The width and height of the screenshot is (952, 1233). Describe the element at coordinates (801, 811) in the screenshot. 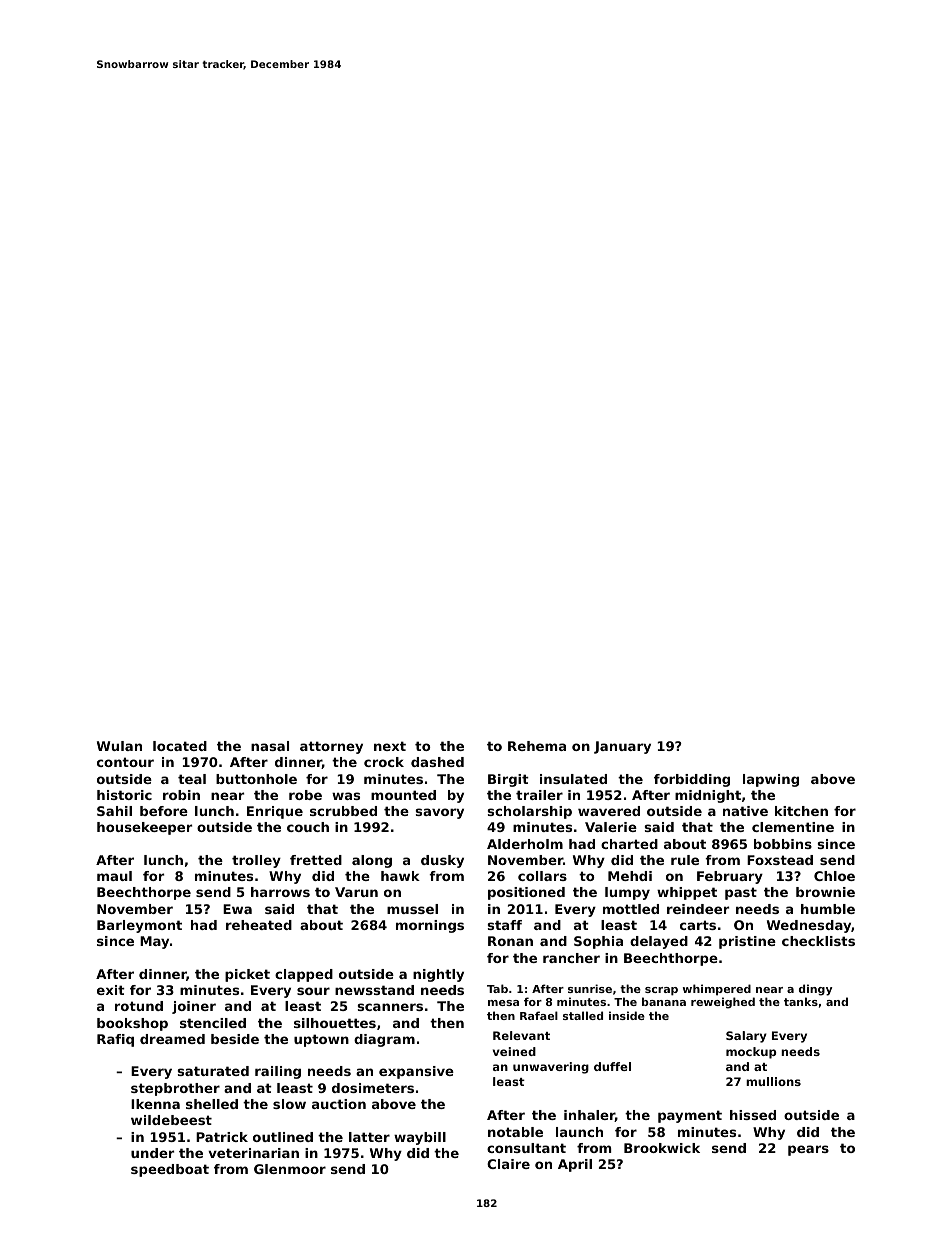

I see `kitchen` at that location.
